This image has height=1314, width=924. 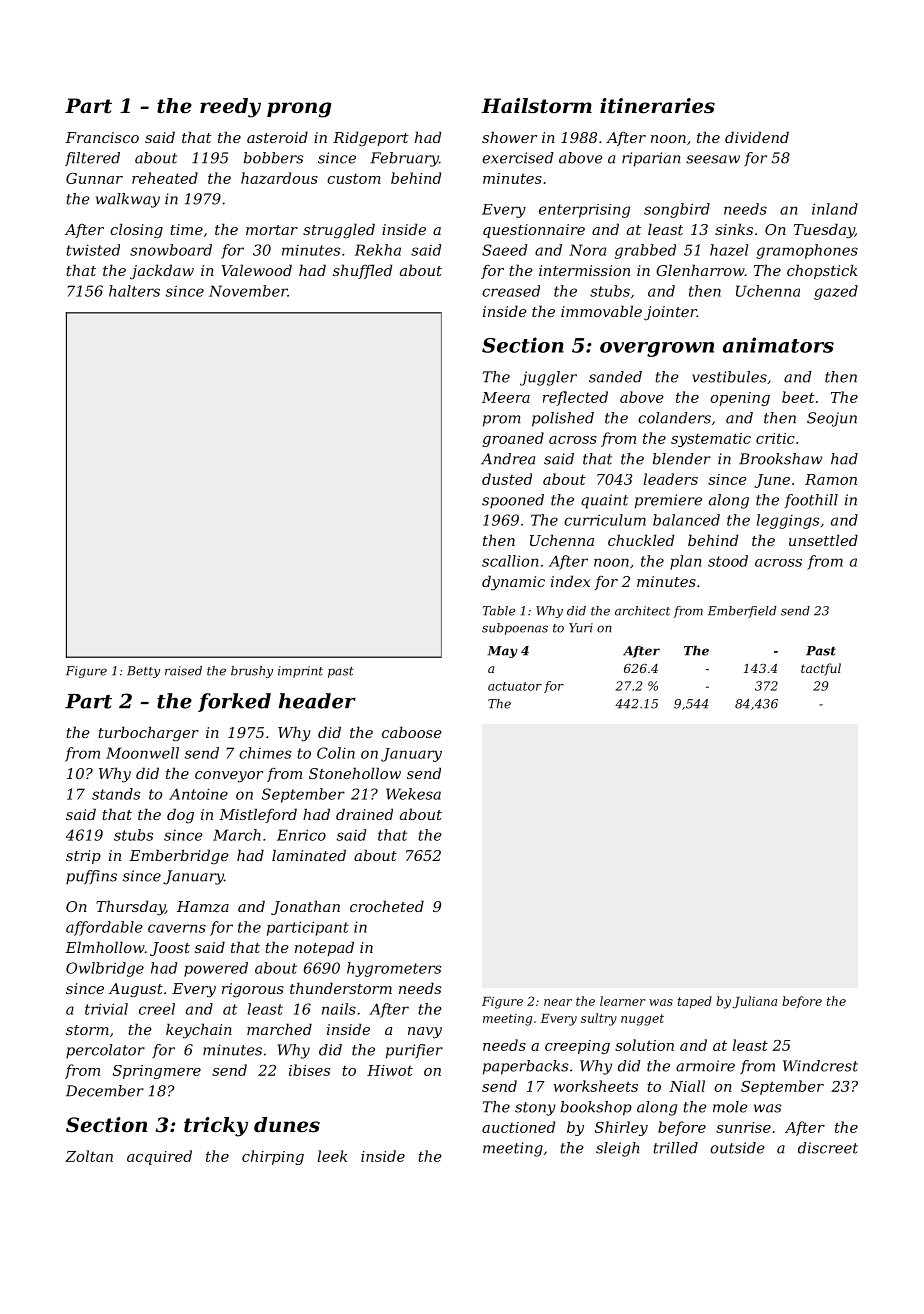 What do you see at coordinates (676, 1148) in the image?
I see `trilled` at bounding box center [676, 1148].
